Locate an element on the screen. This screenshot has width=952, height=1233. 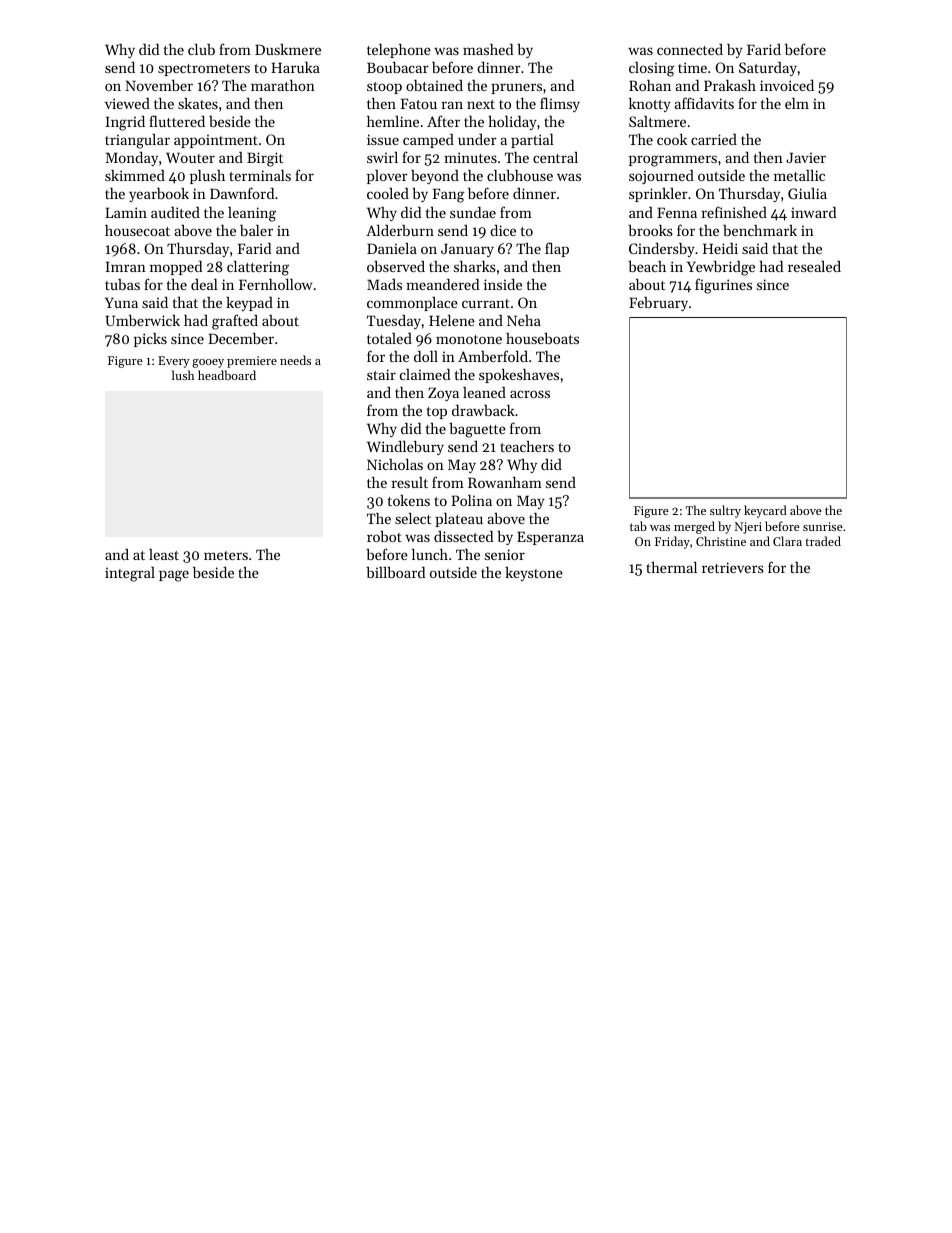
elm is located at coordinates (797, 103).
